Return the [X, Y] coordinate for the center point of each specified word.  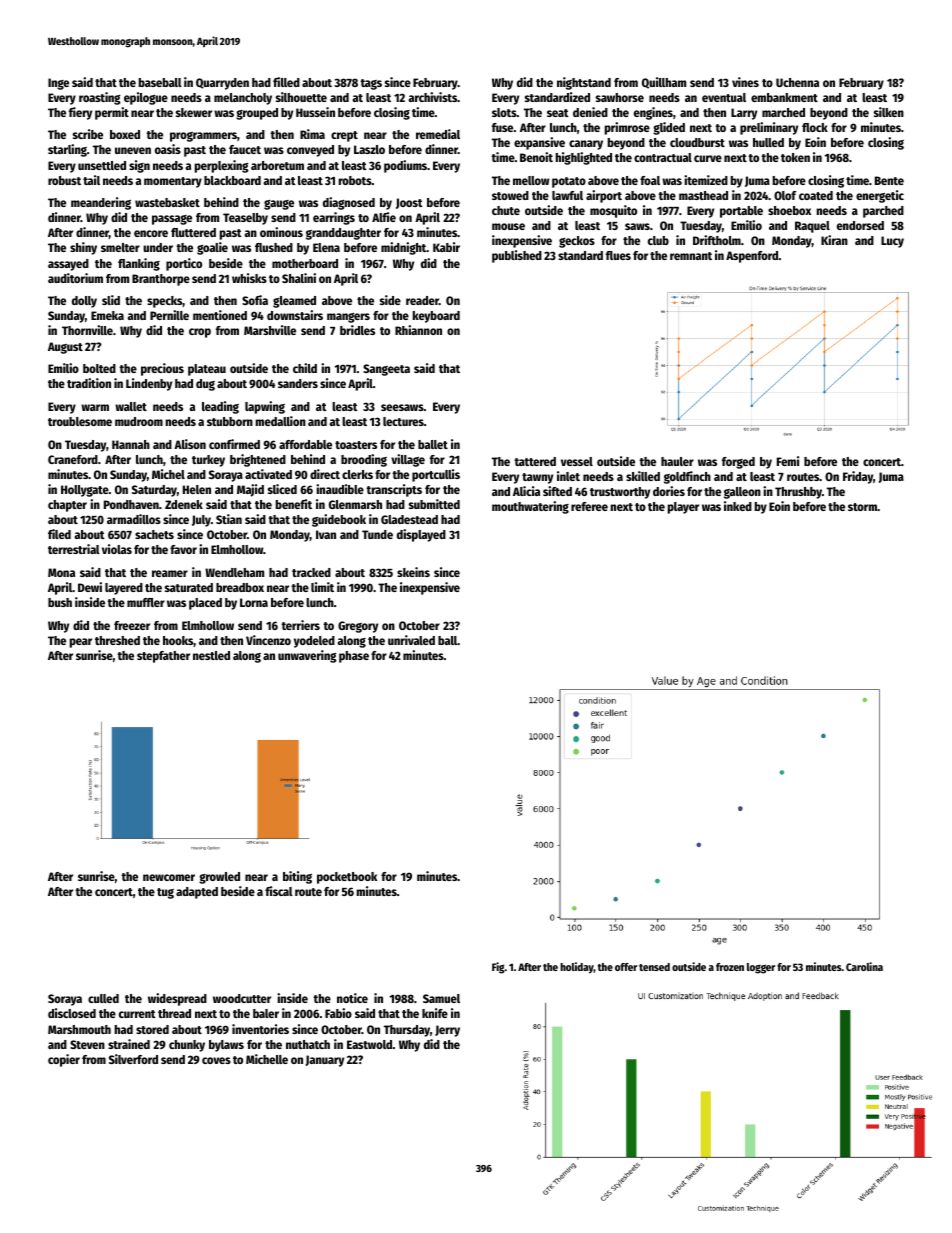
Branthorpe [161, 280]
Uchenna [797, 82]
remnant [691, 256]
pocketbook [347, 878]
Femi [788, 461]
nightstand [584, 83]
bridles [357, 330]
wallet [131, 406]
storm [862, 507]
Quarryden [222, 84]
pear [81, 643]
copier [64, 1060]
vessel [577, 461]
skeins [413, 572]
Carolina [864, 966]
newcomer [169, 877]
